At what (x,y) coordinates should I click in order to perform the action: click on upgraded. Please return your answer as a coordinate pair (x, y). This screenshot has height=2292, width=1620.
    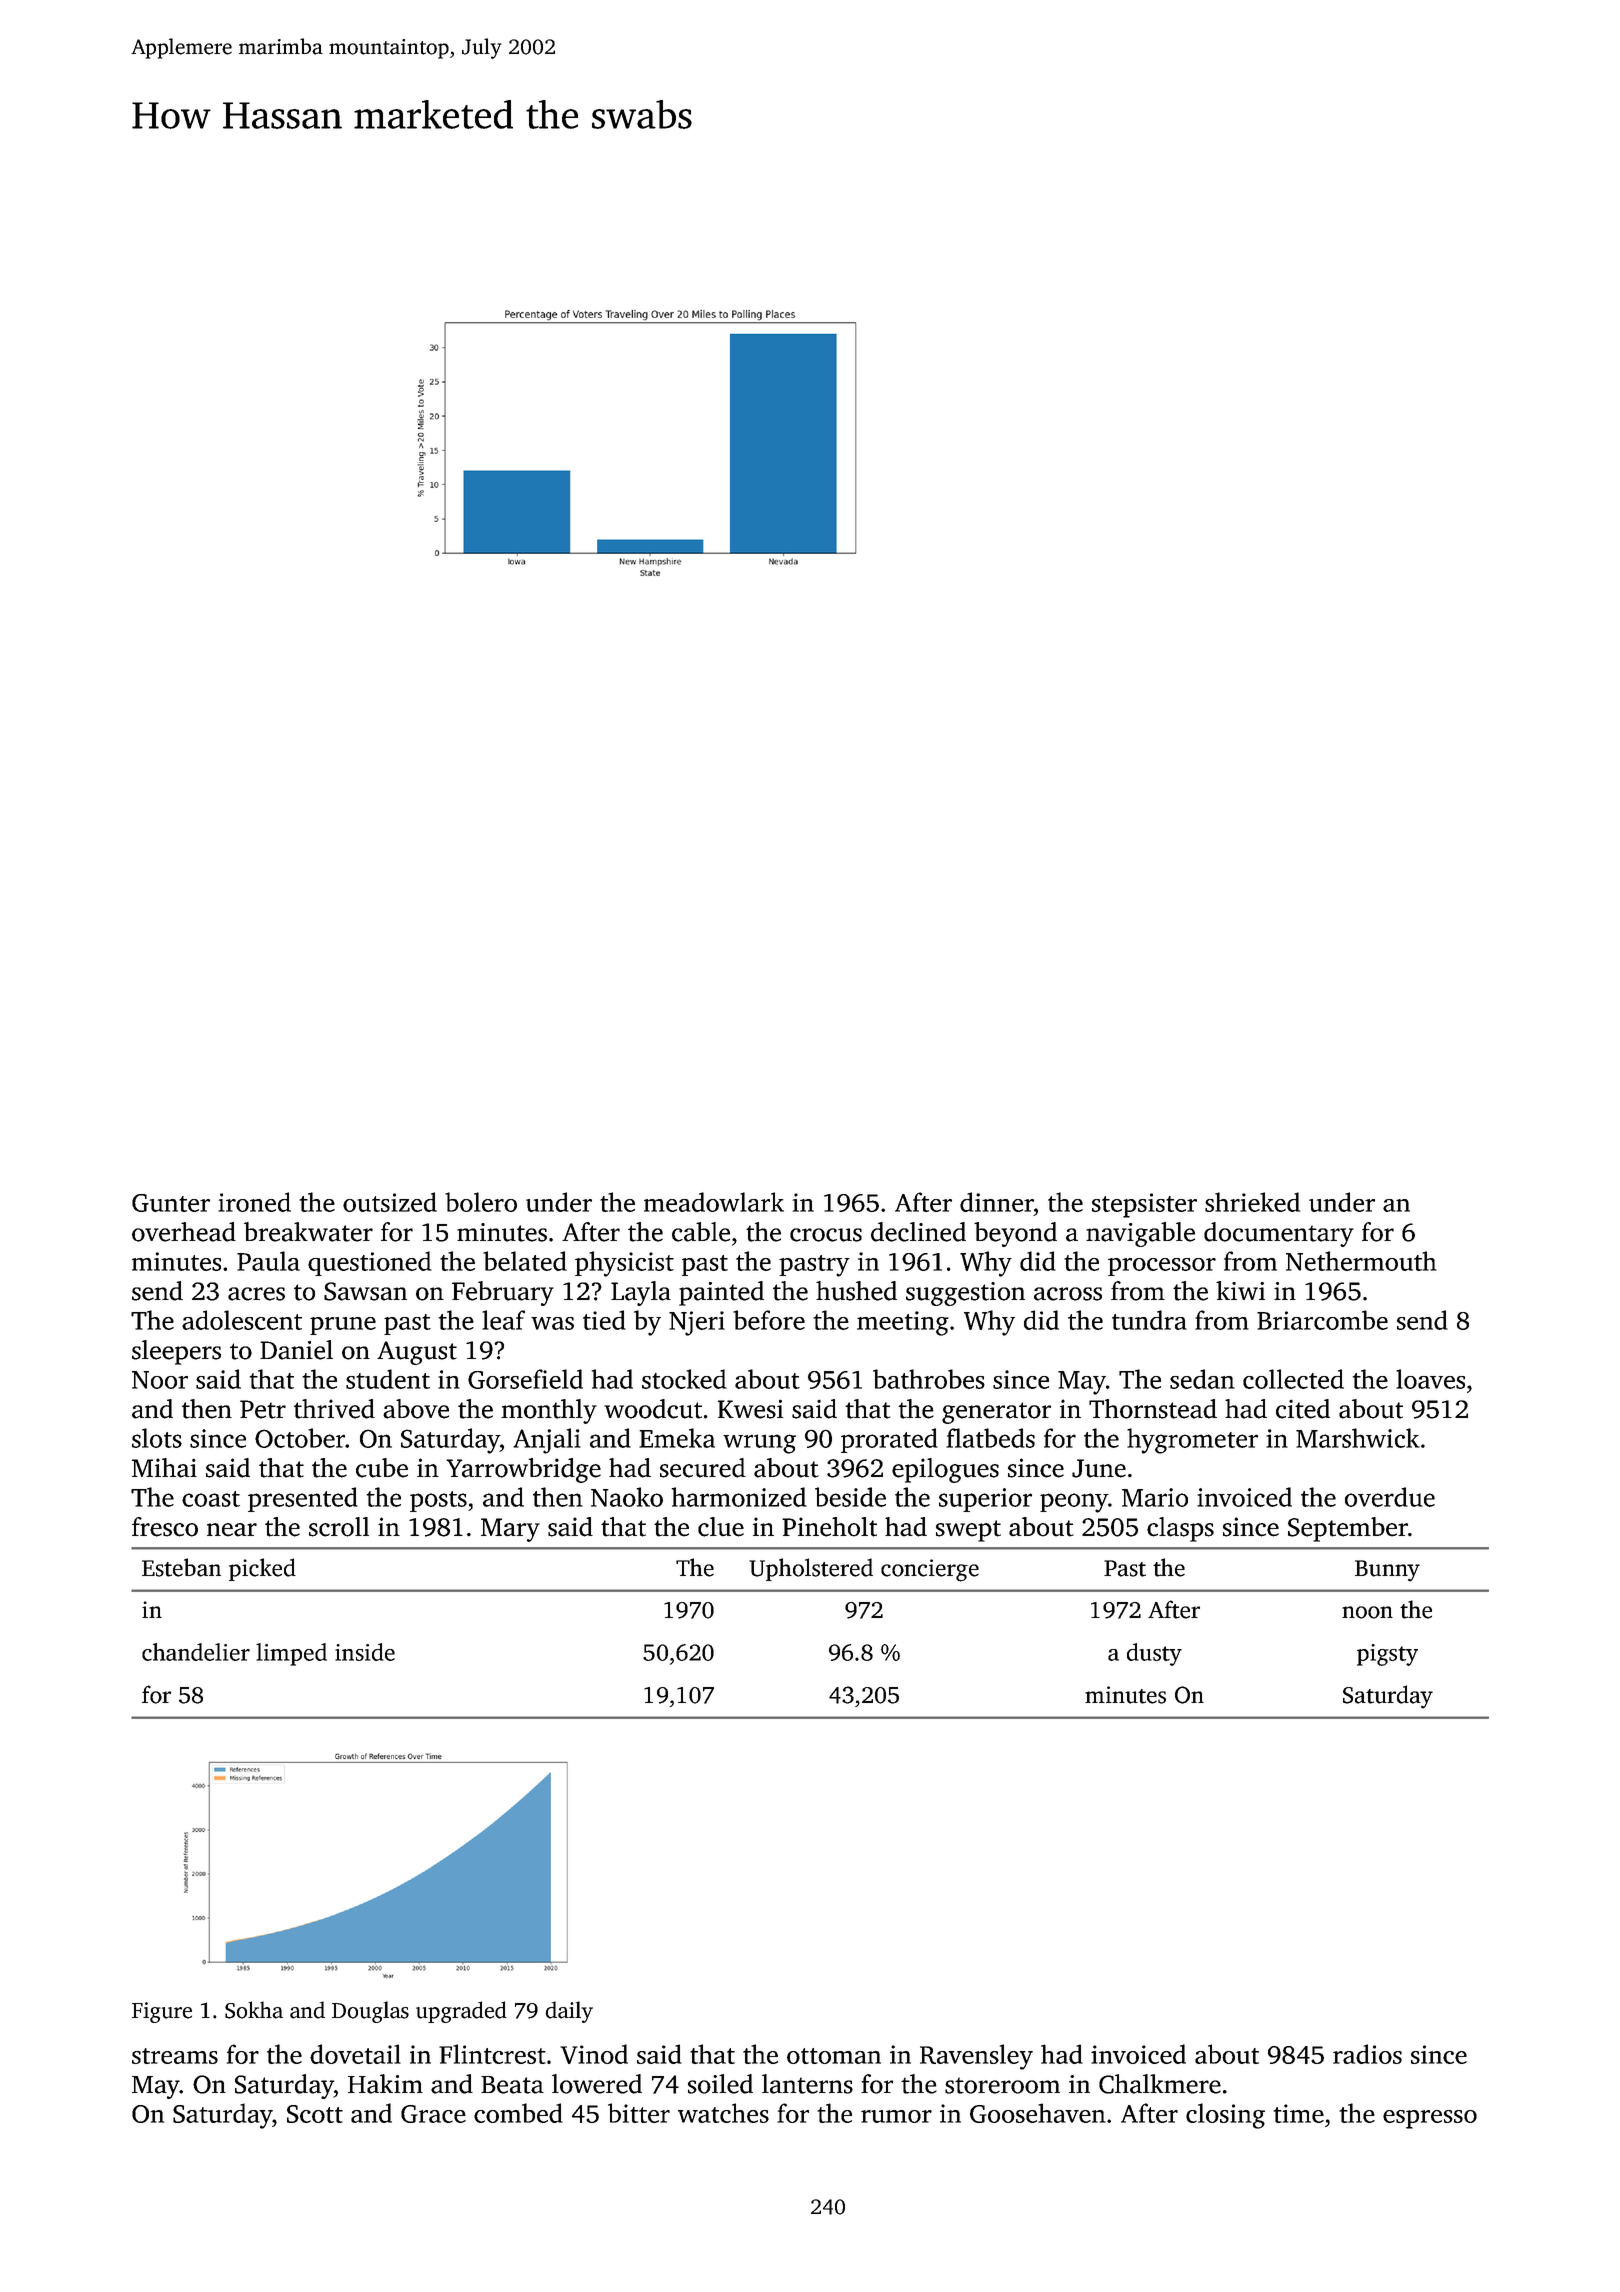
    Looking at the image, I should click on (461, 2012).
